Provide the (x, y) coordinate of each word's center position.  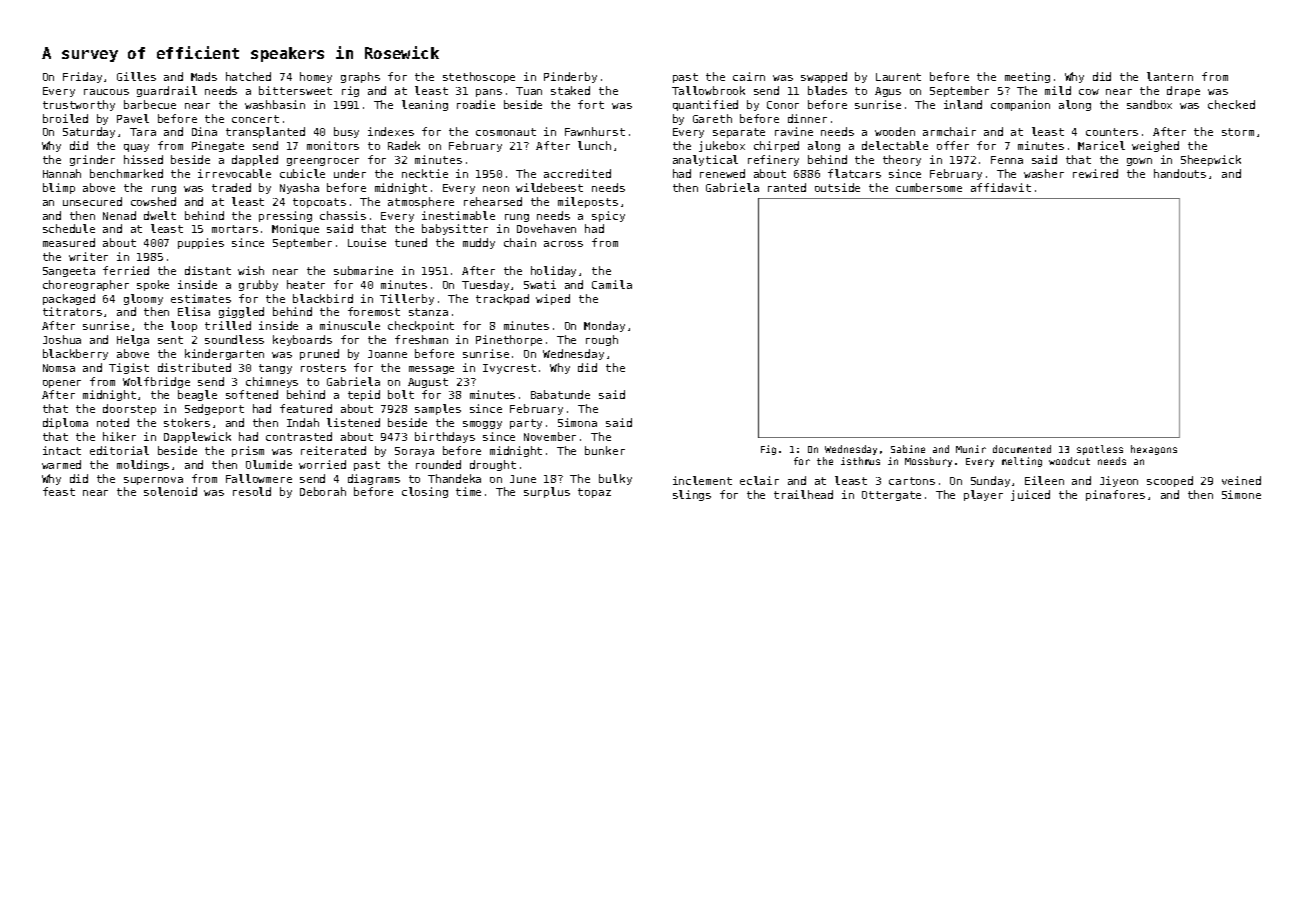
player (983, 495)
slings (692, 495)
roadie (476, 104)
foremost (374, 311)
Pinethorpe (509, 340)
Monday (604, 326)
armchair (949, 131)
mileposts (588, 202)
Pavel (133, 118)
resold (252, 491)
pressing (285, 216)
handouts (1180, 173)
